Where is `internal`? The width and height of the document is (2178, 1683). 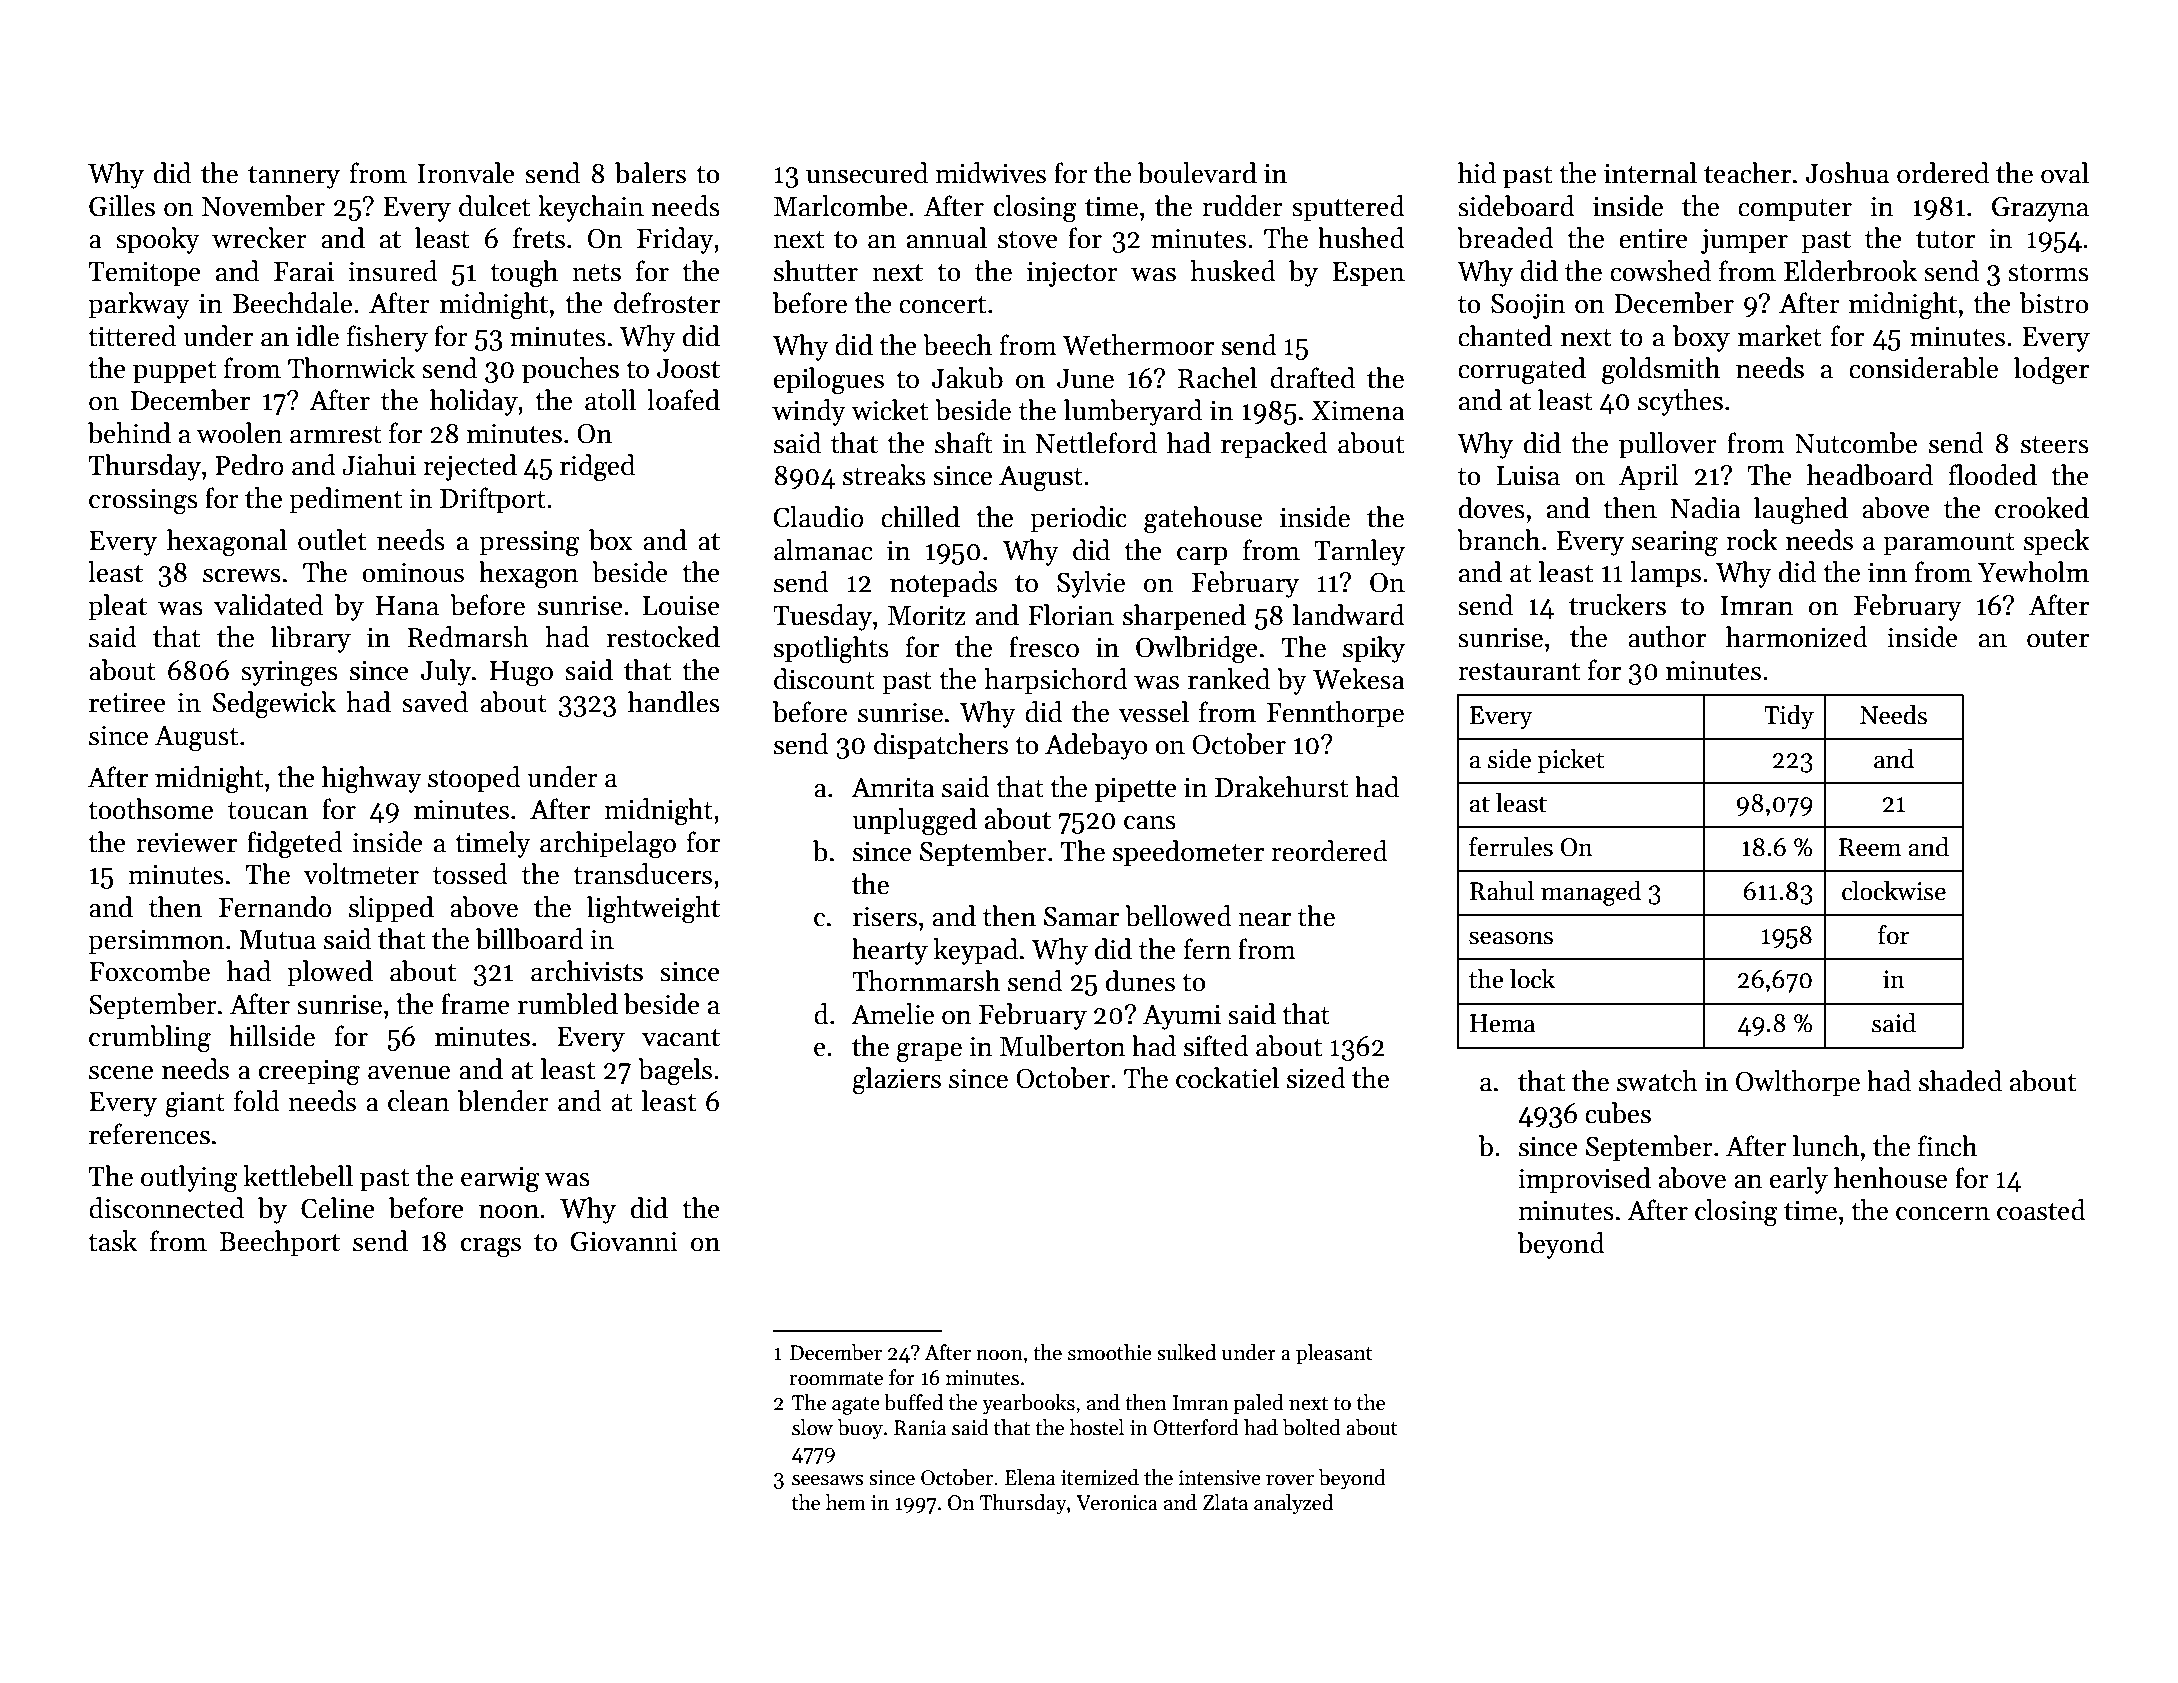 internal is located at coordinates (1650, 173).
